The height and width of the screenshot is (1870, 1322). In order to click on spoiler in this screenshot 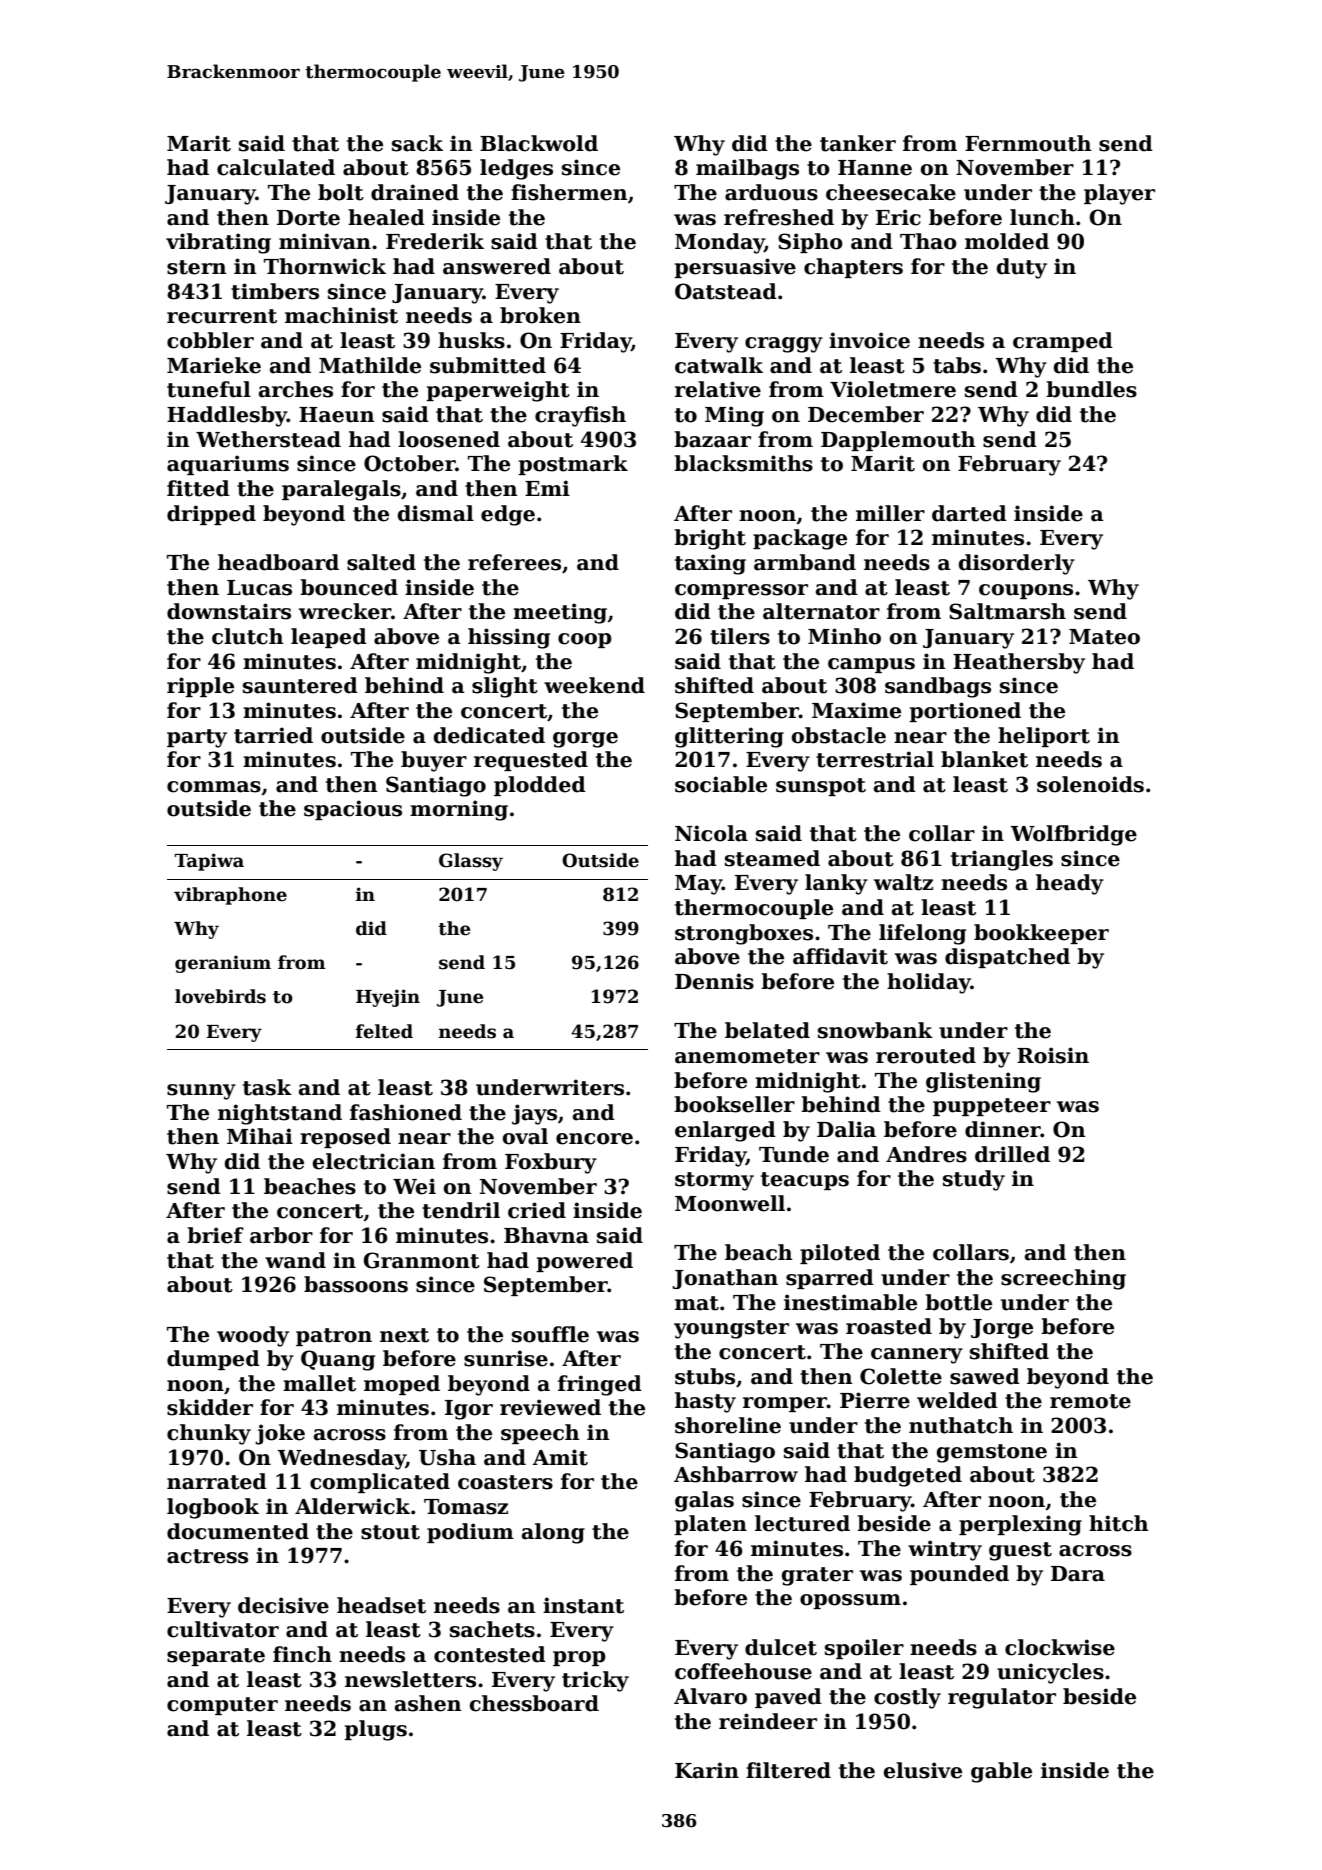, I will do `click(864, 1649)`.
